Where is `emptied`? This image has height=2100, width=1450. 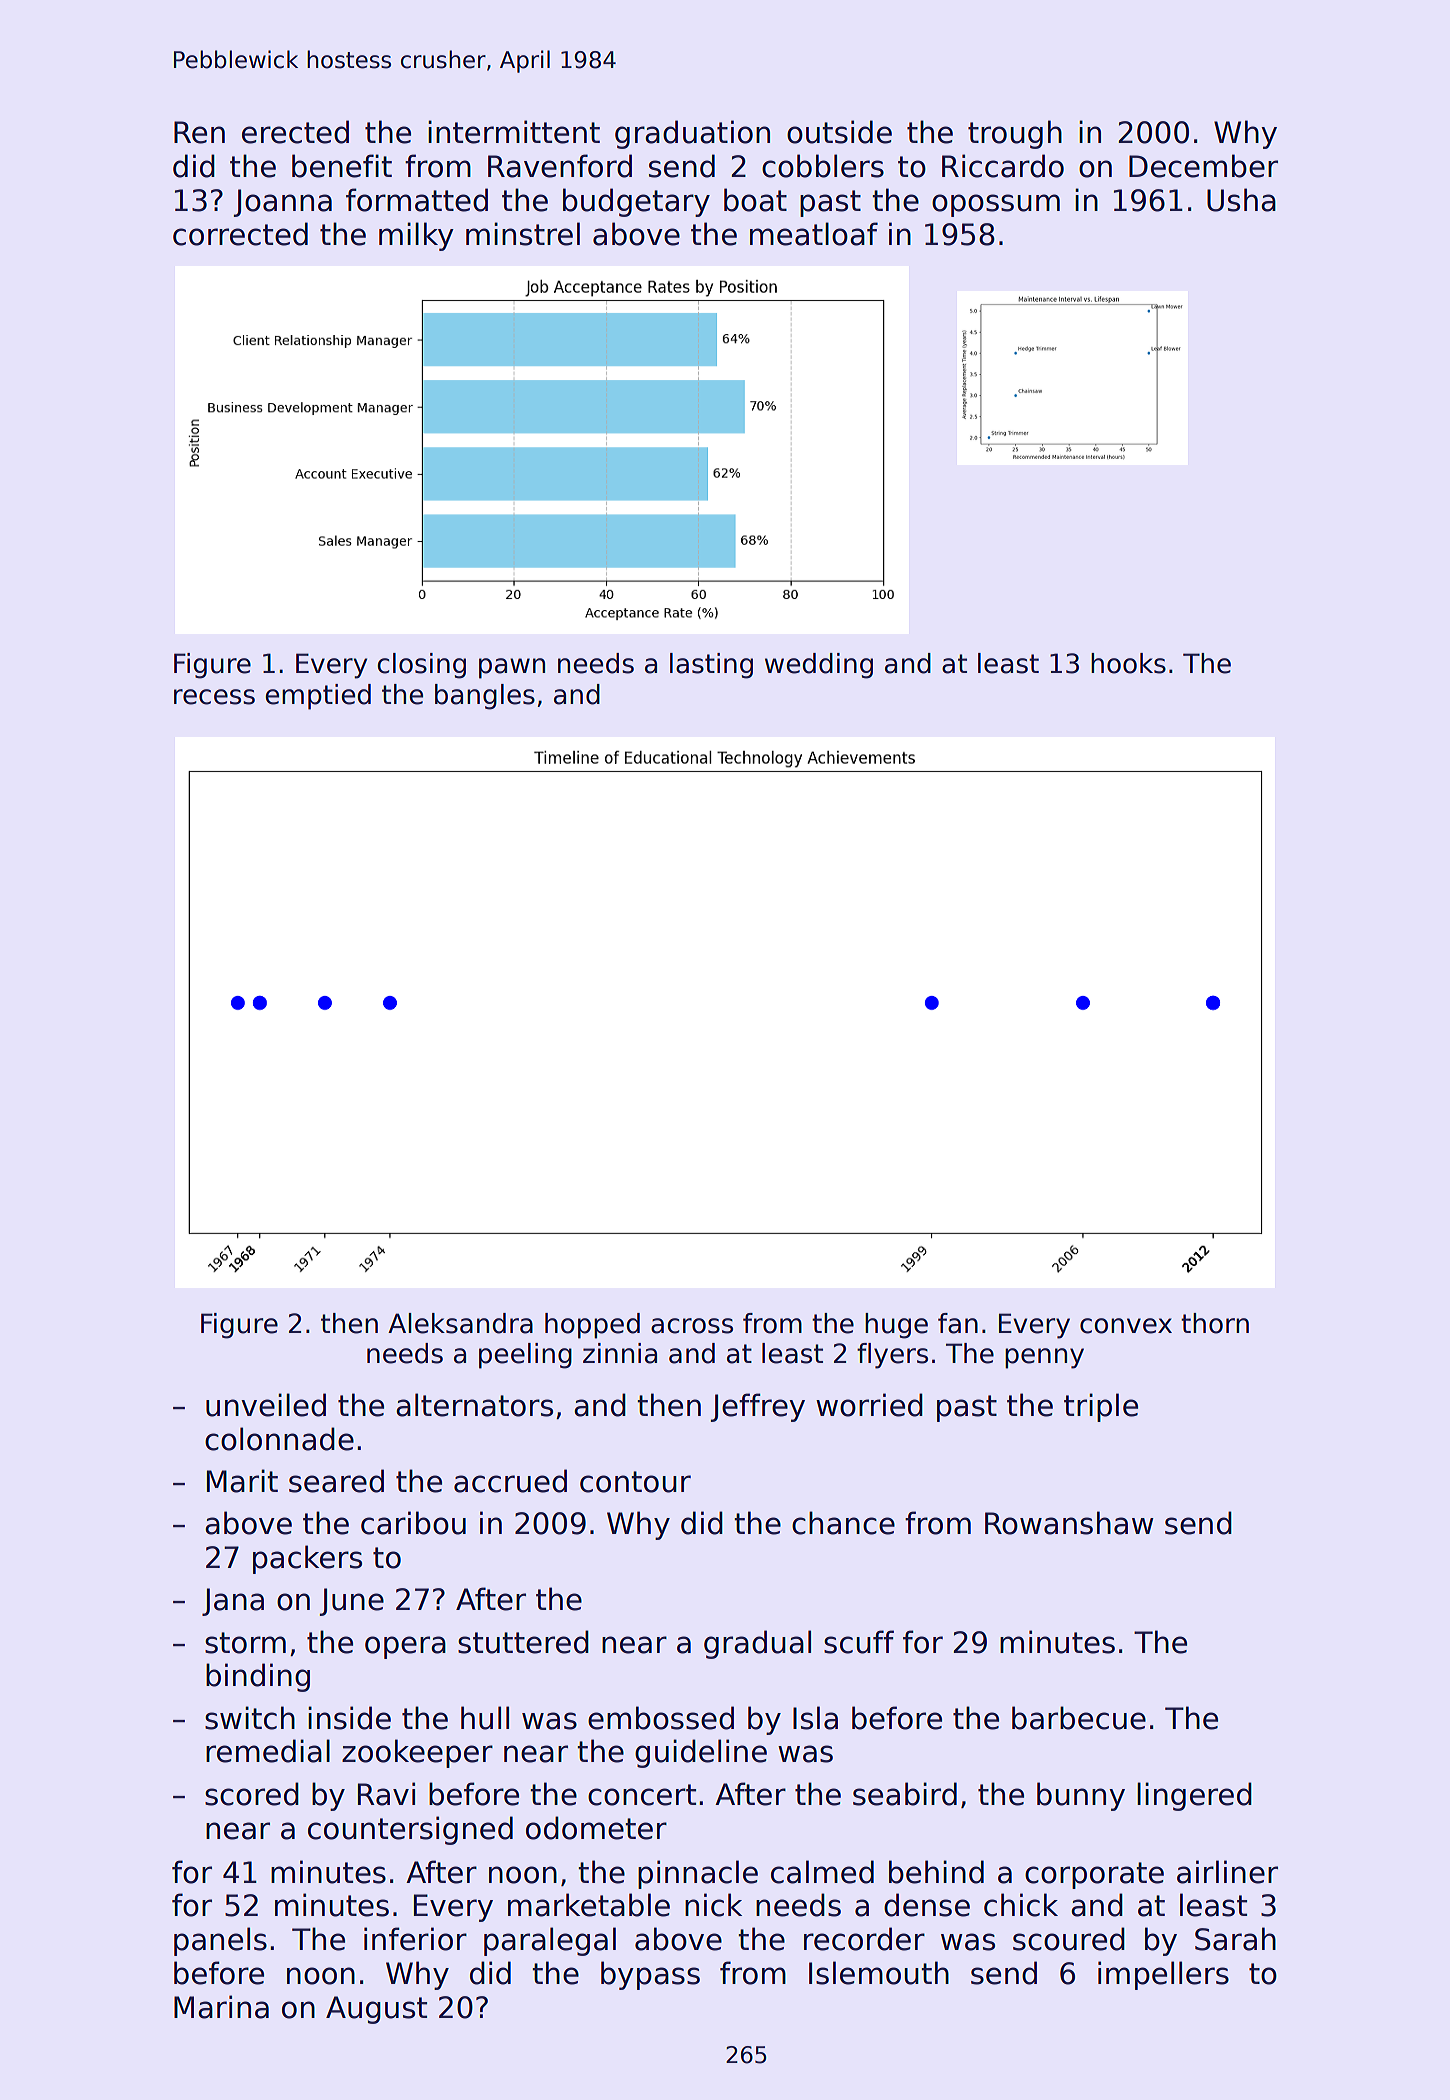
emptied is located at coordinates (318, 697).
